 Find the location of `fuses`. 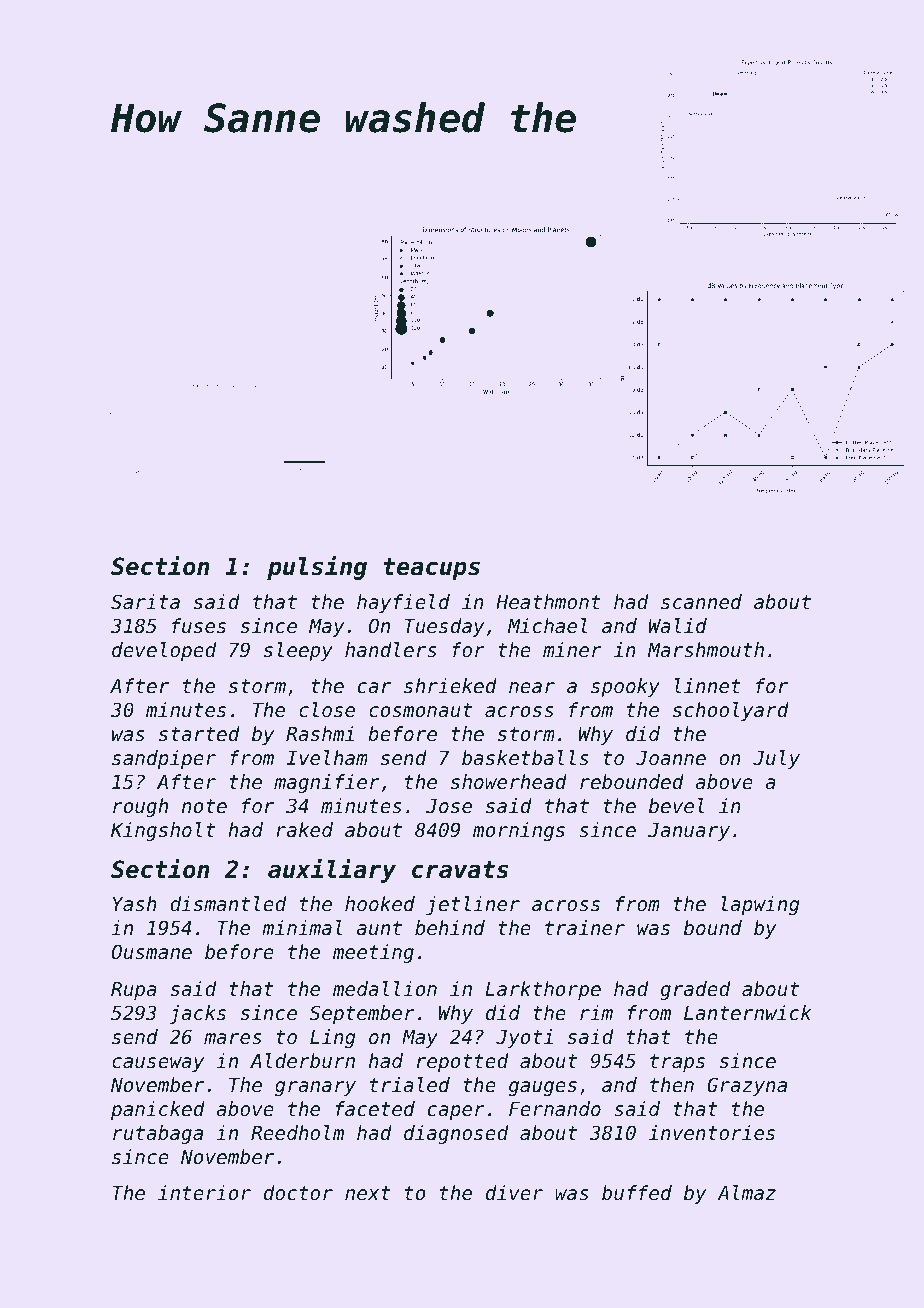

fuses is located at coordinates (199, 626).
